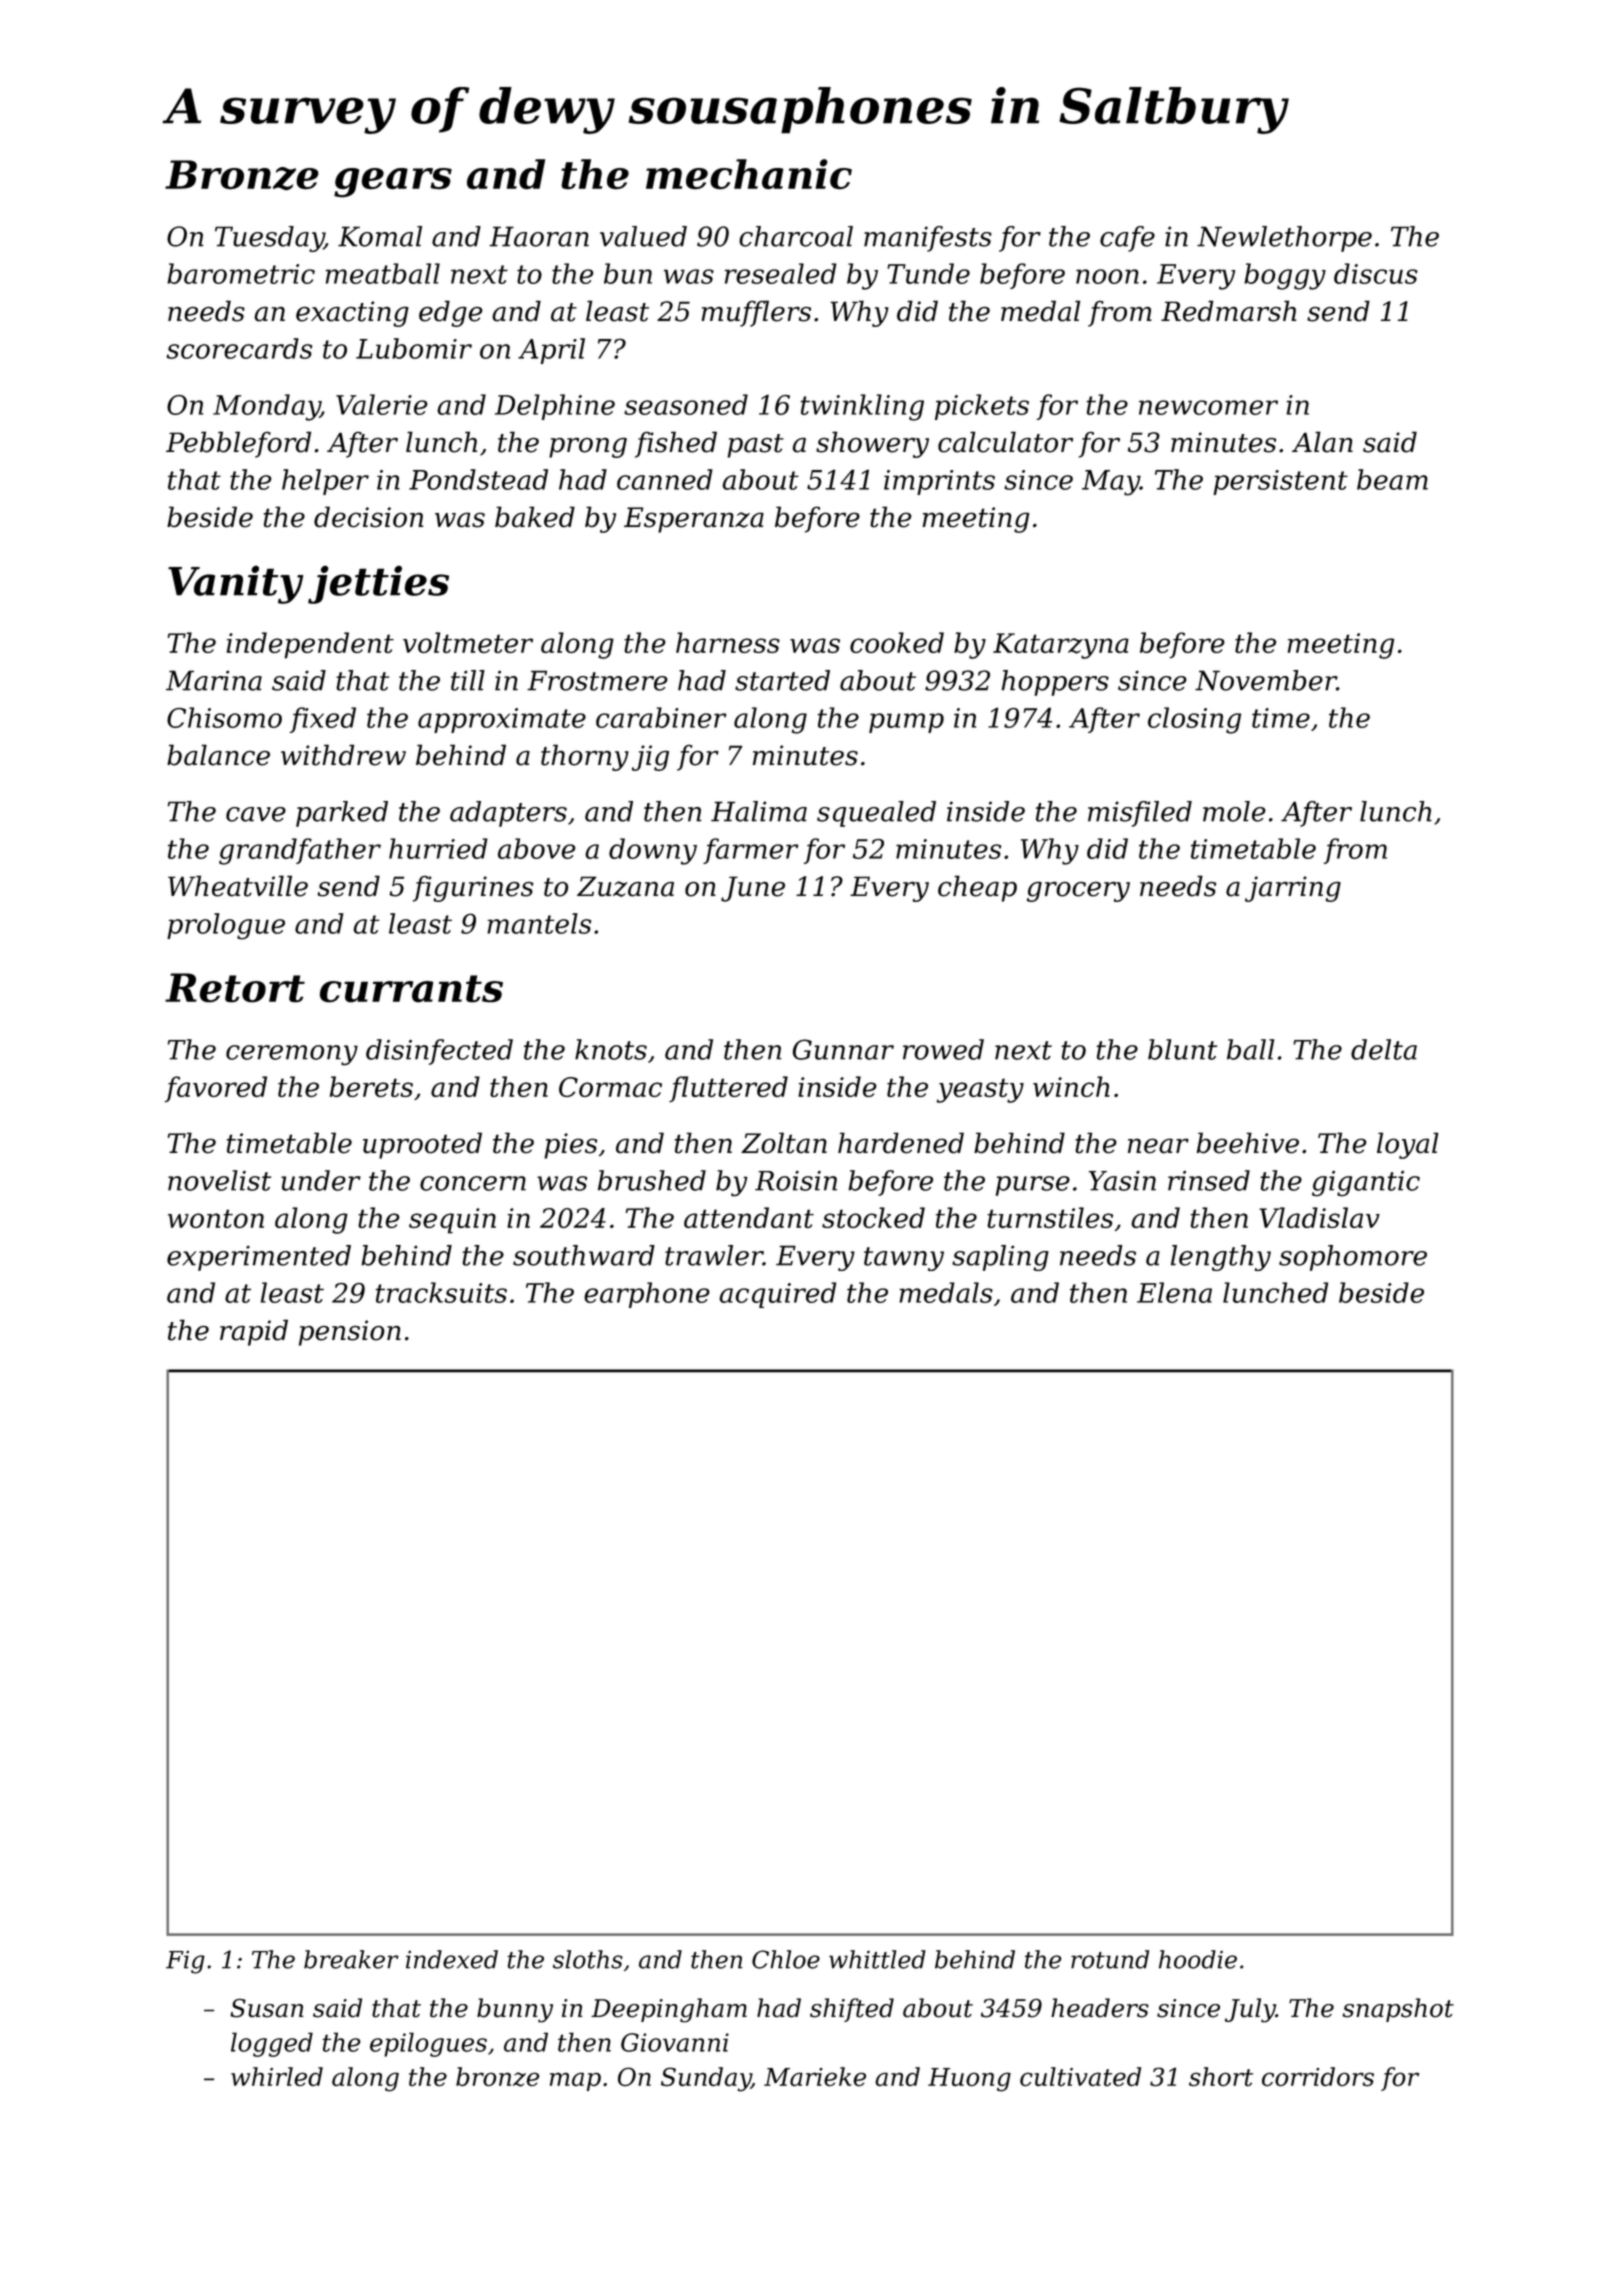 Image resolution: width=1620 pixels, height=2292 pixels. What do you see at coordinates (1250, 2010) in the screenshot?
I see `July` at bounding box center [1250, 2010].
